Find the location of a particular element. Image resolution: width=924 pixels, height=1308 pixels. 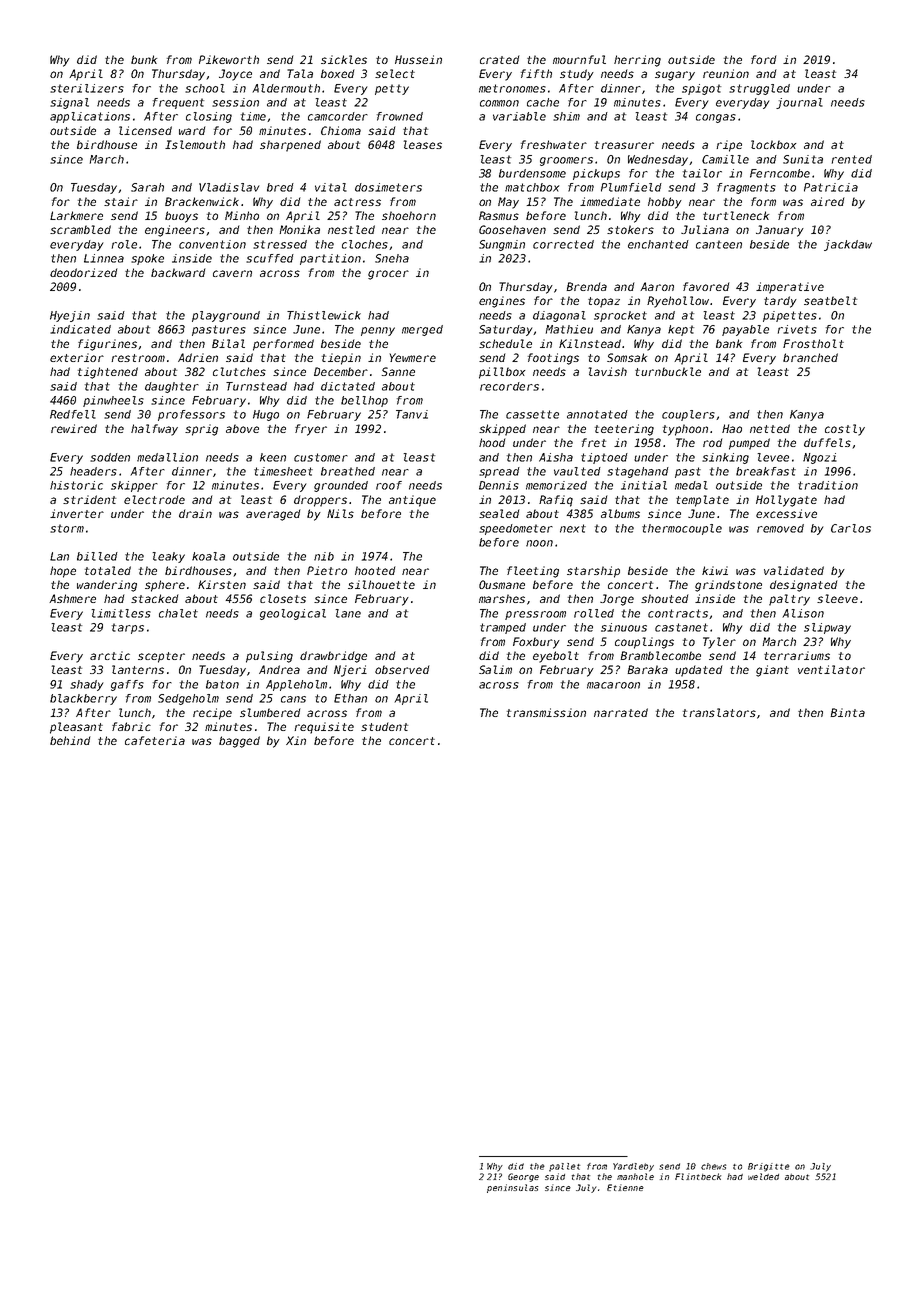

pallet is located at coordinates (564, 1167).
